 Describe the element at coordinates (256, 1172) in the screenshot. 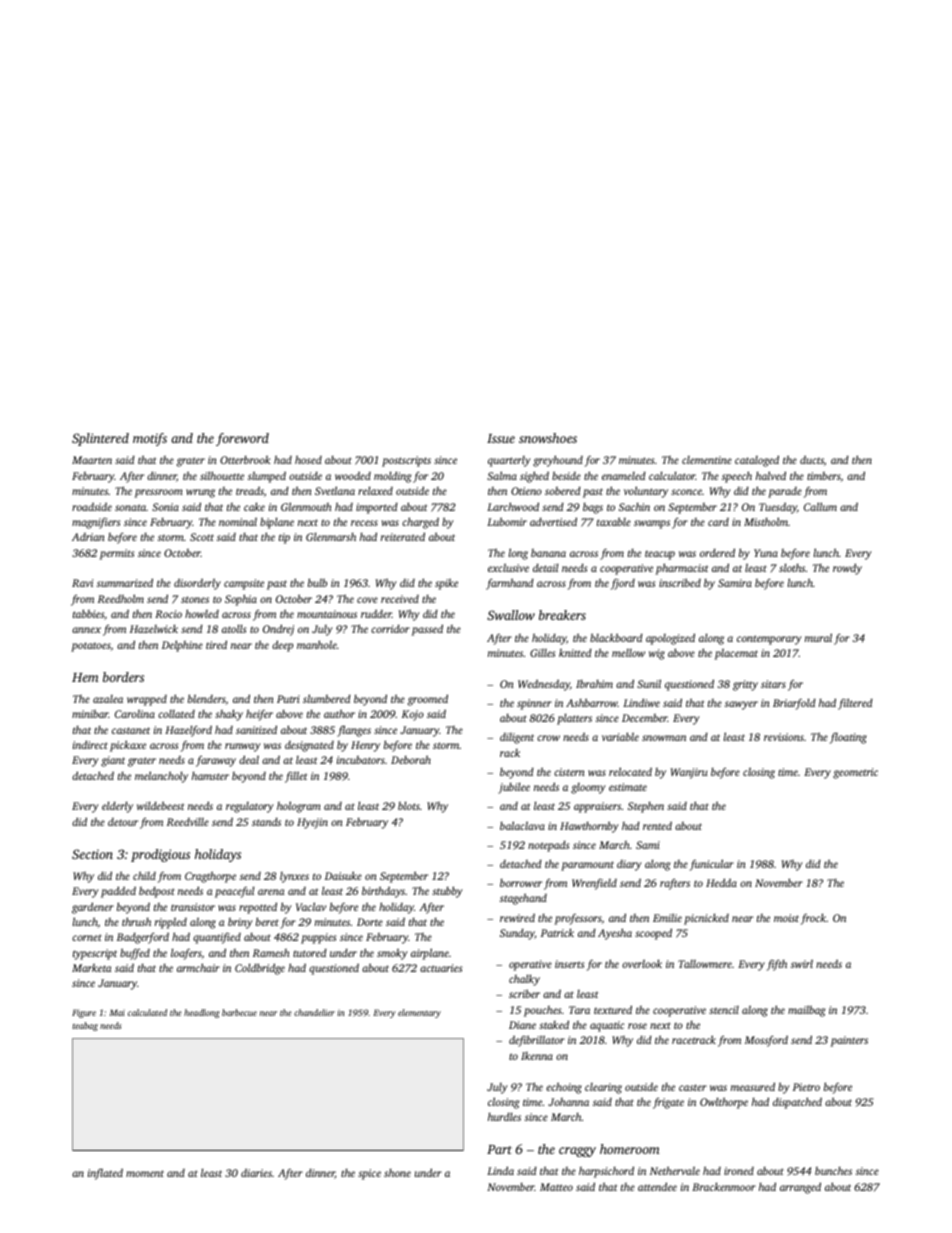

I see `diaries` at that location.
